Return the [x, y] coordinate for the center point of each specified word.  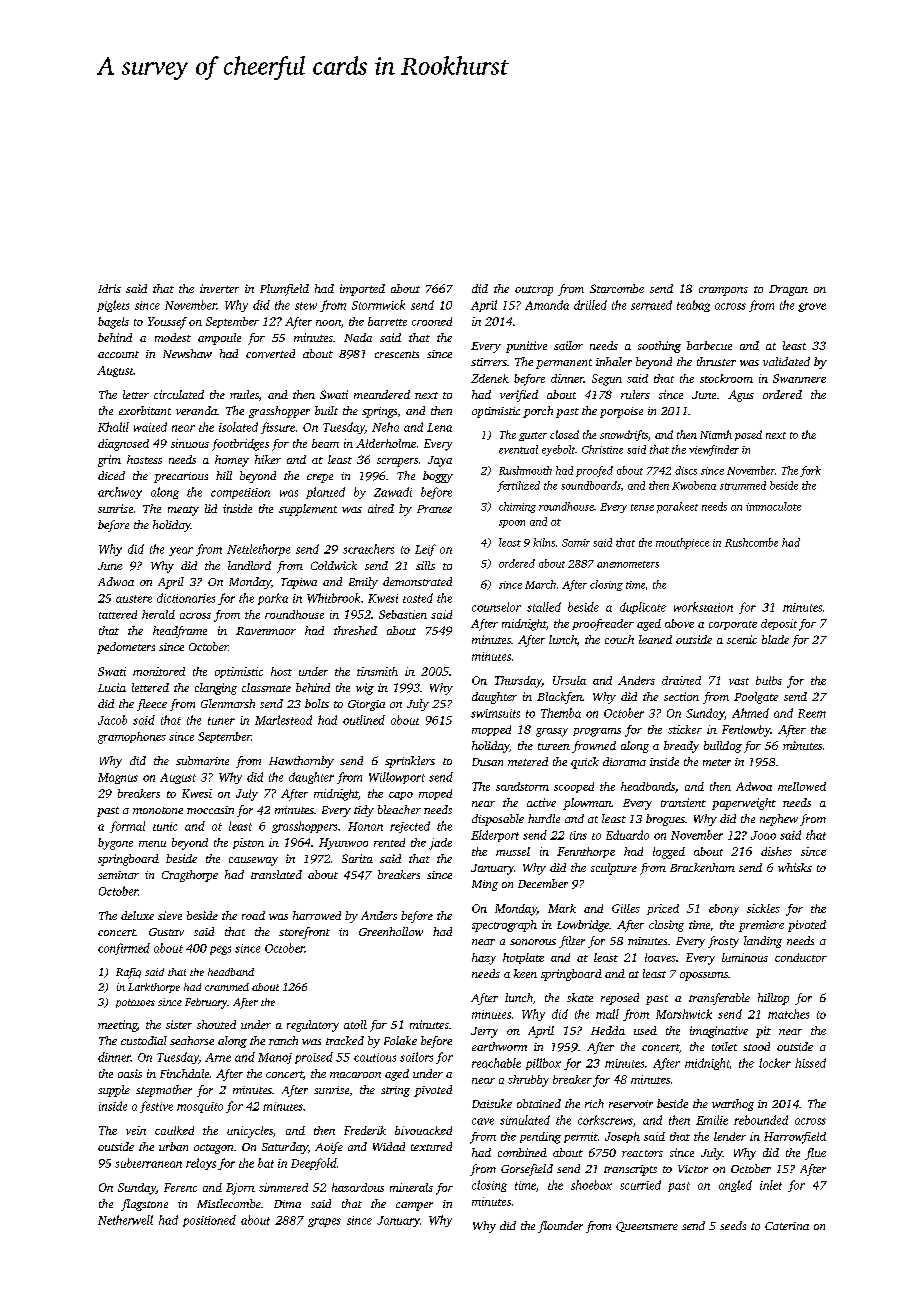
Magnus [118, 778]
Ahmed [750, 713]
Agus [741, 396]
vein [136, 1130]
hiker [268, 459]
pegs [220, 950]
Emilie [712, 1120]
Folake [400, 1040]
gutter [533, 436]
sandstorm [522, 786]
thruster [716, 361]
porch [538, 412]
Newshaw [187, 353]
